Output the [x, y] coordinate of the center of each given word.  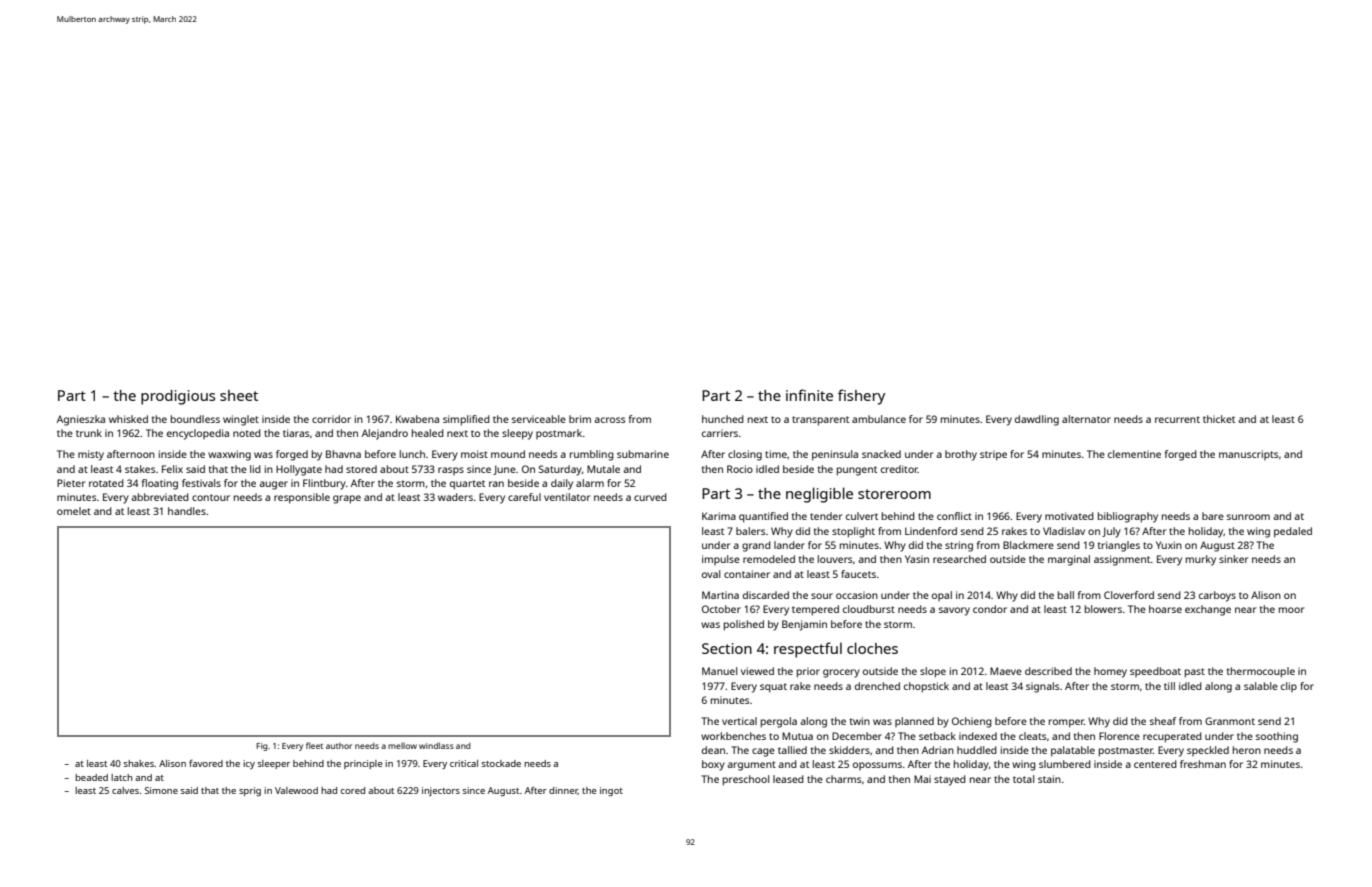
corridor [331, 419]
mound [508, 454]
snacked [881, 454]
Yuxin [1169, 545]
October [721, 609]
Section [727, 648]
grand [756, 546]
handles [187, 511]
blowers [1103, 609]
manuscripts [1248, 455]
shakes [139, 763]
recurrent [1177, 419]
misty [91, 455]
